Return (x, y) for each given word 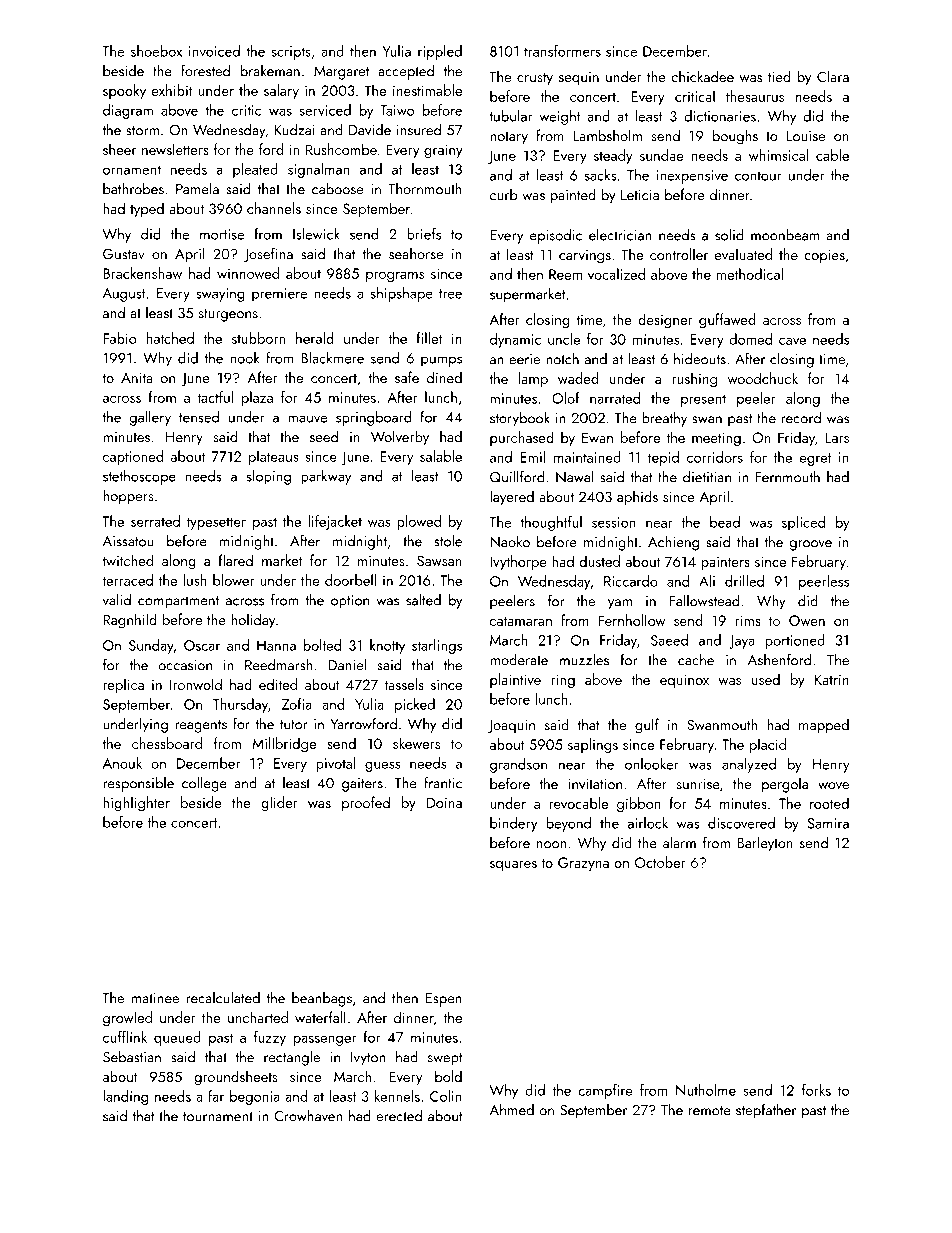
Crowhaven (308, 1116)
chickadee (702, 76)
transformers (562, 51)
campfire (605, 1091)
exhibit (172, 90)
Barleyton (765, 844)
